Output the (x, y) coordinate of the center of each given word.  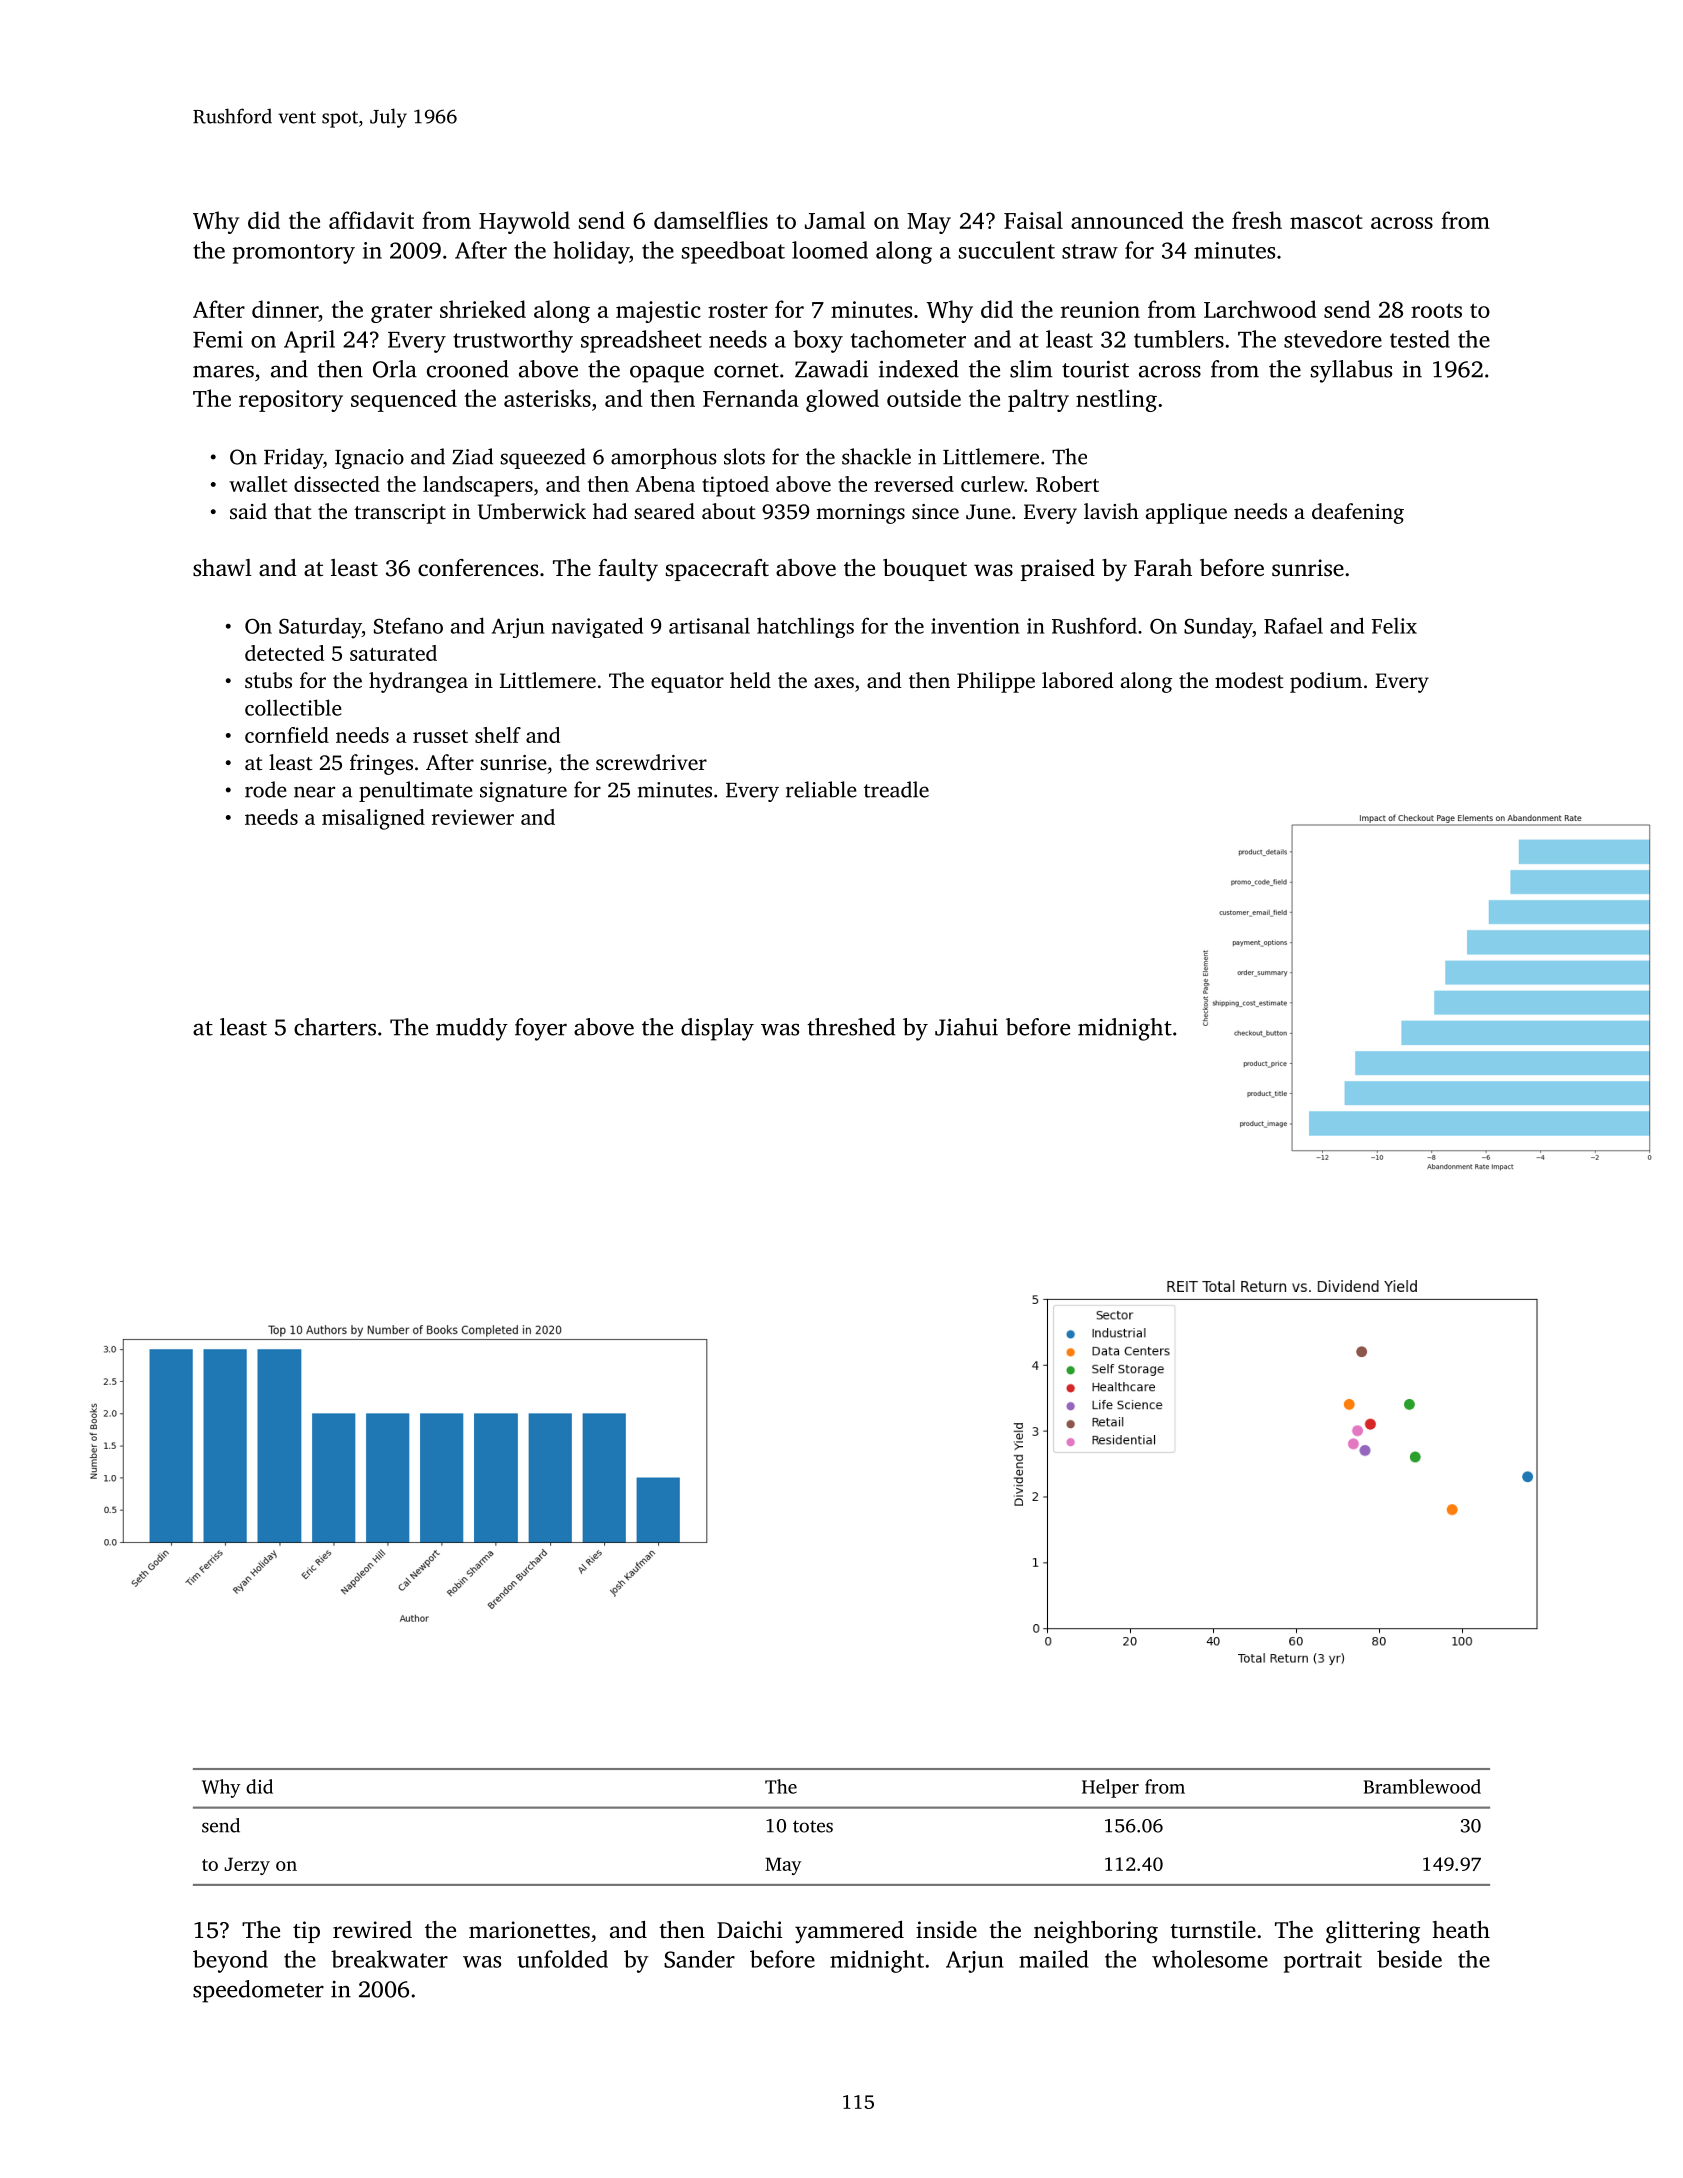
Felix (1394, 625)
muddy (472, 1029)
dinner (285, 309)
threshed (851, 1027)
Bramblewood (1422, 1786)
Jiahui (966, 1027)
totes (813, 1826)
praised (1058, 570)
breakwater (389, 1959)
